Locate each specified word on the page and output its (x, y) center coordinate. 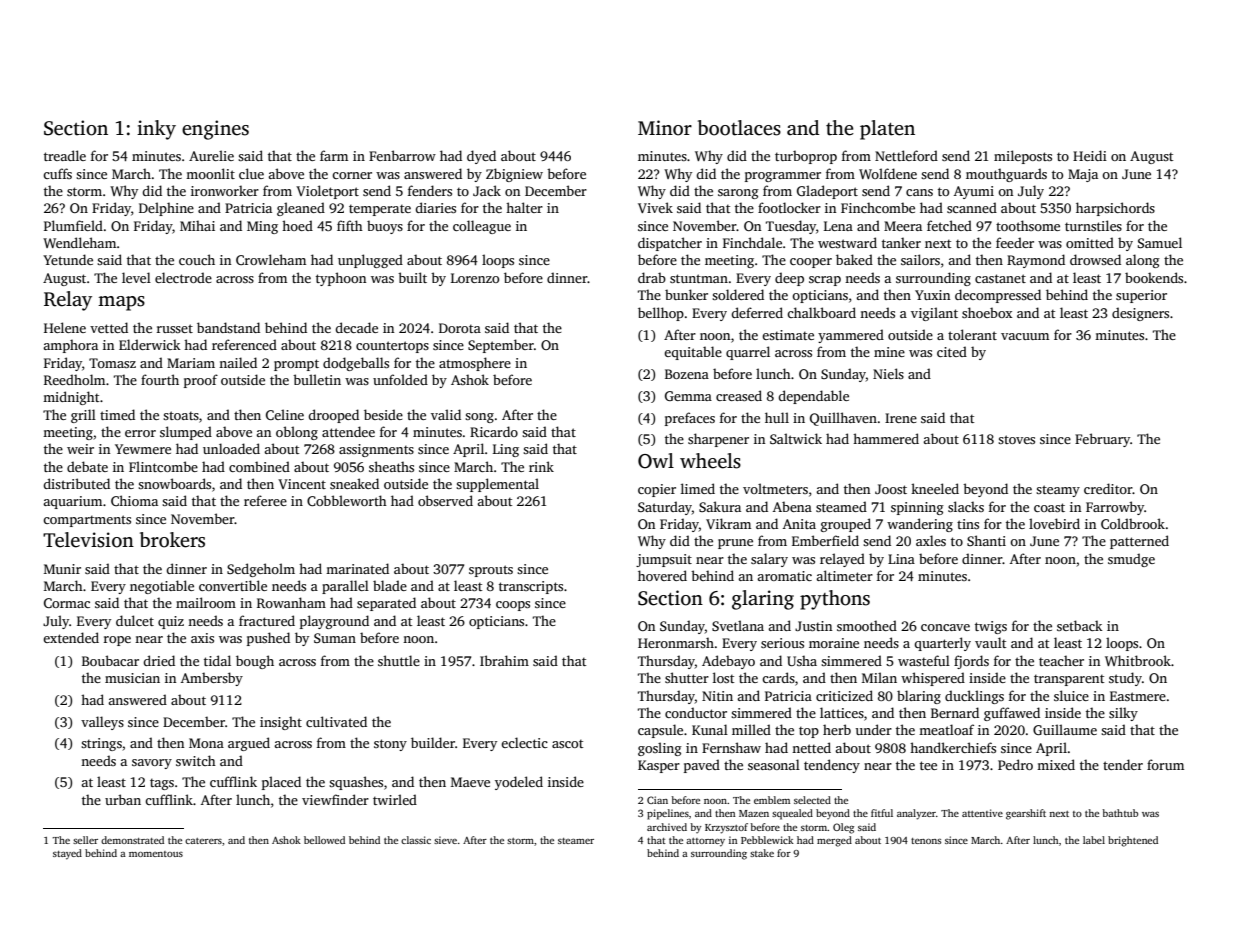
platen (887, 130)
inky (156, 130)
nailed (238, 362)
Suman (335, 638)
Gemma (688, 396)
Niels (888, 373)
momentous (156, 854)
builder (433, 742)
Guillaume (1065, 729)
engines (215, 130)
